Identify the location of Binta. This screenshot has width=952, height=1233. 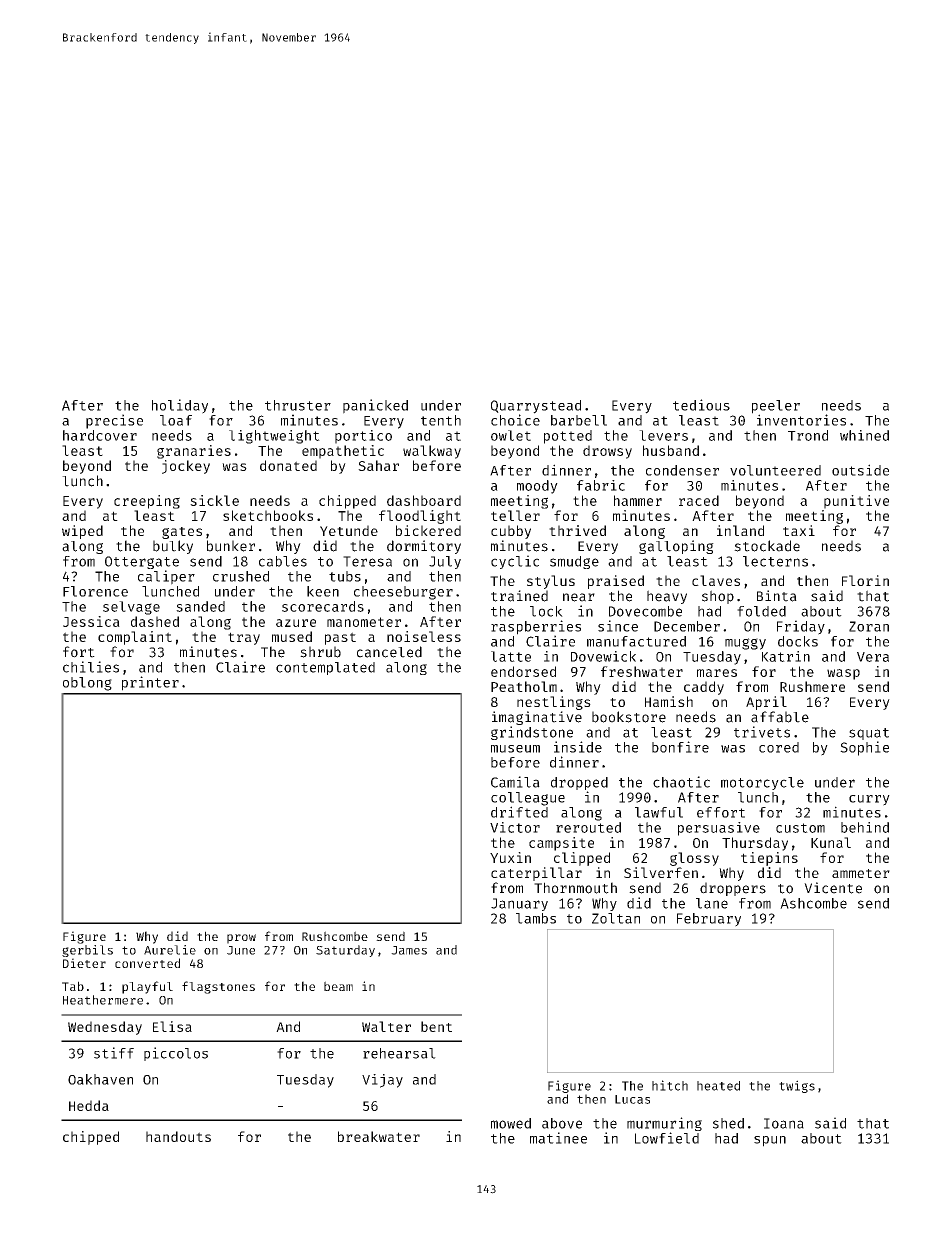
(777, 596).
